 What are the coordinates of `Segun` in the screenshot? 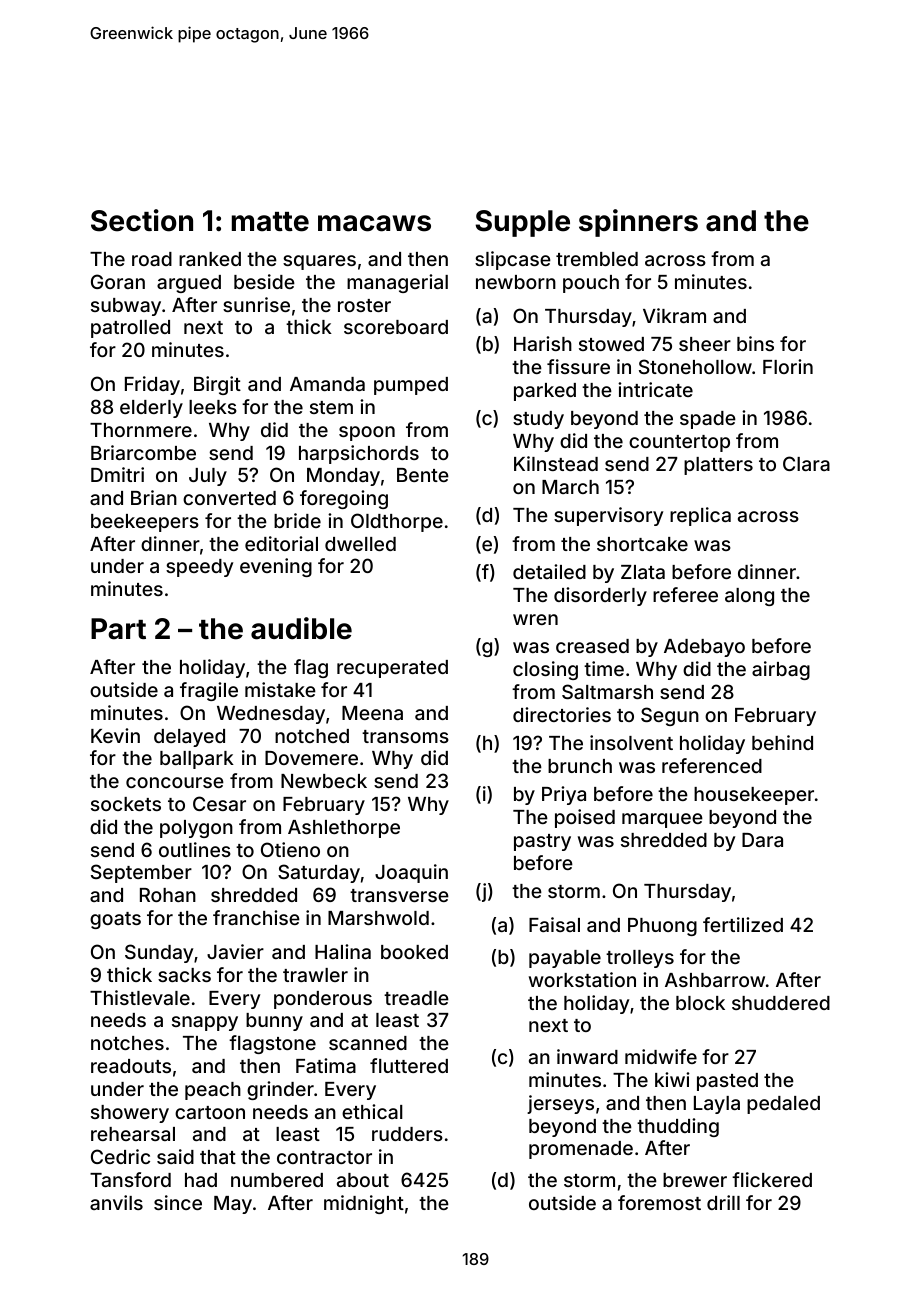 It's located at (670, 716).
